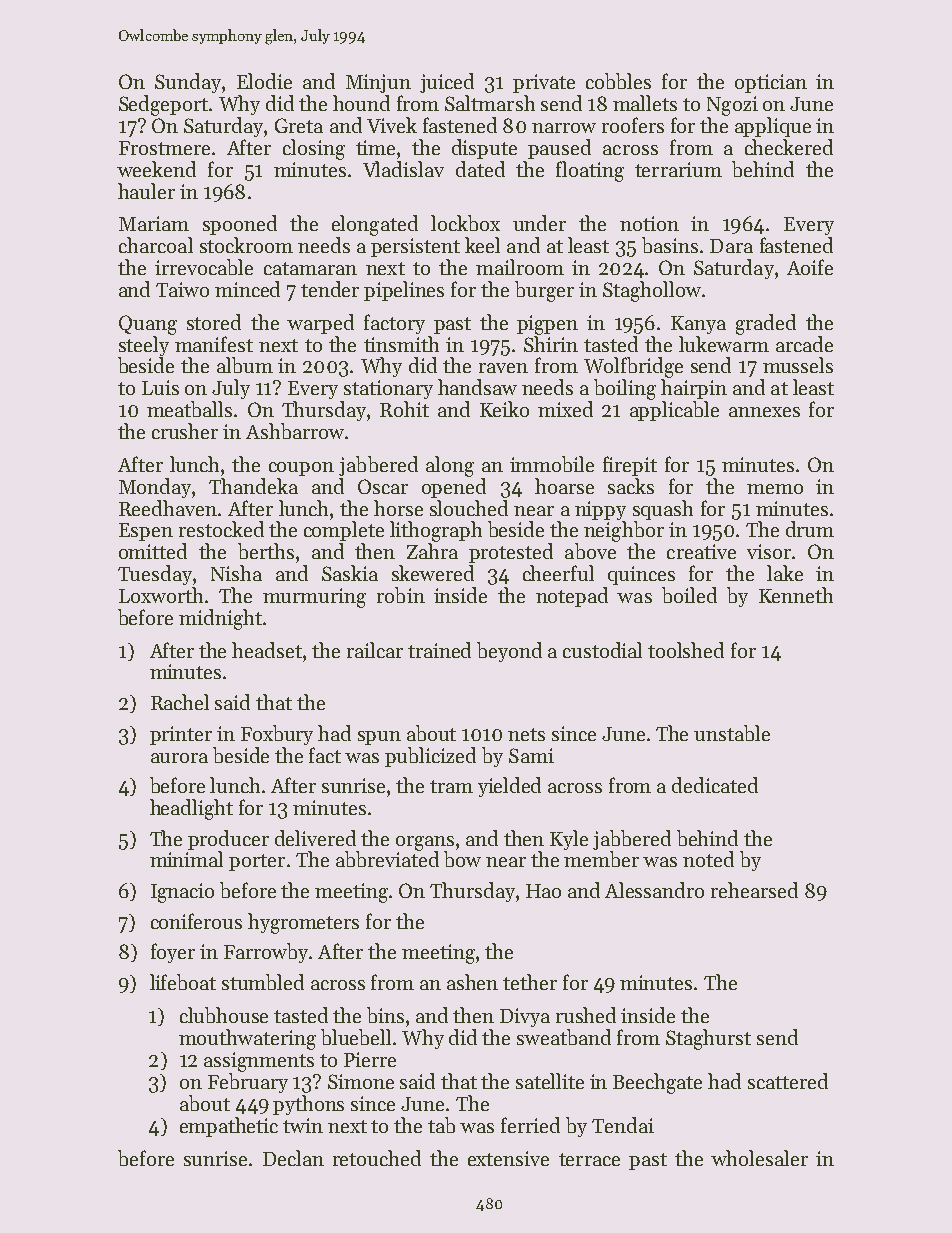 This document has width=952, height=1233. What do you see at coordinates (182, 893) in the document?
I see `Ignacio` at bounding box center [182, 893].
